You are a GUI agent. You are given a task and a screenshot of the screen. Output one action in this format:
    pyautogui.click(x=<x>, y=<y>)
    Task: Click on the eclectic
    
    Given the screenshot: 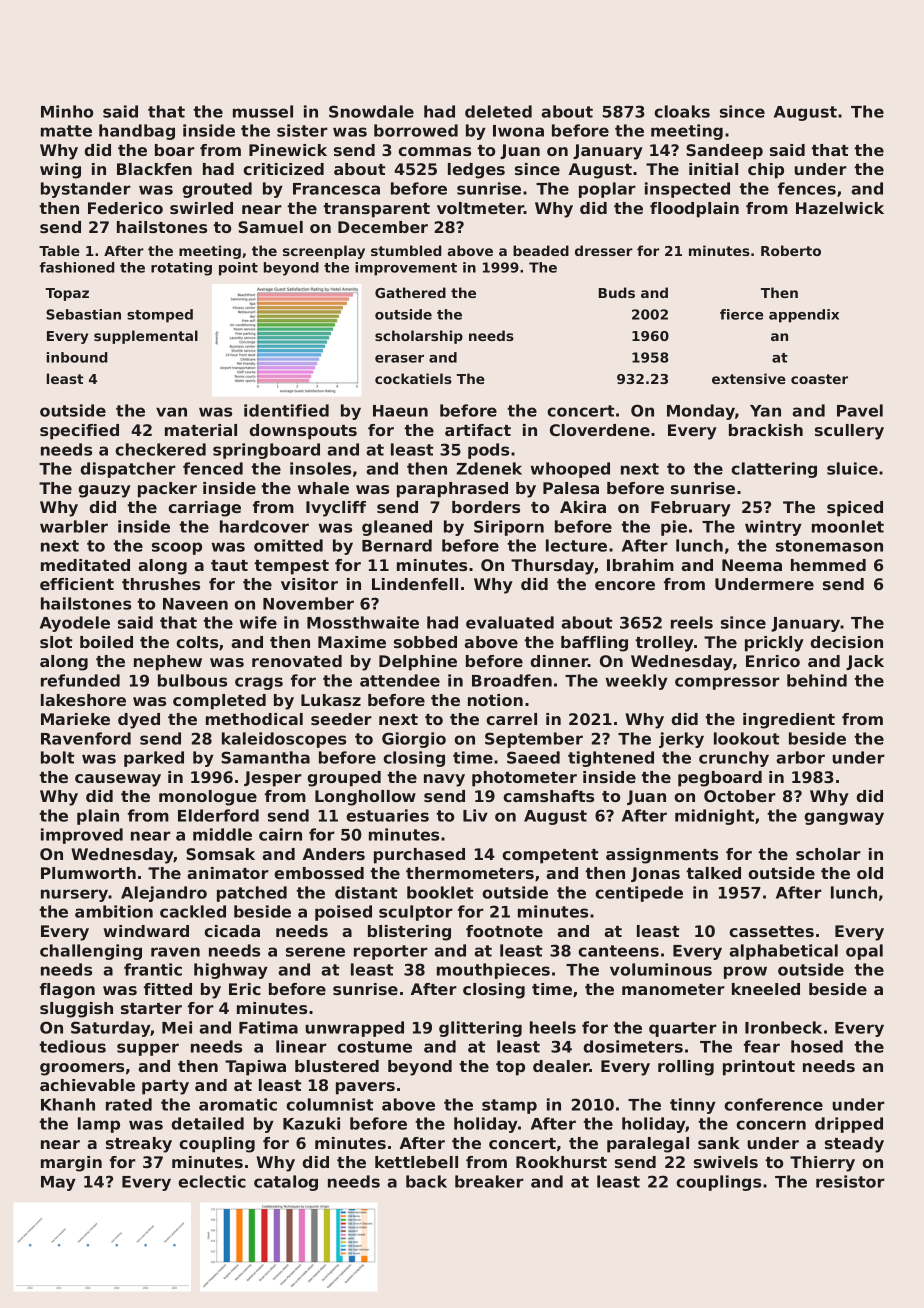 What is the action you would take?
    pyautogui.click(x=212, y=1181)
